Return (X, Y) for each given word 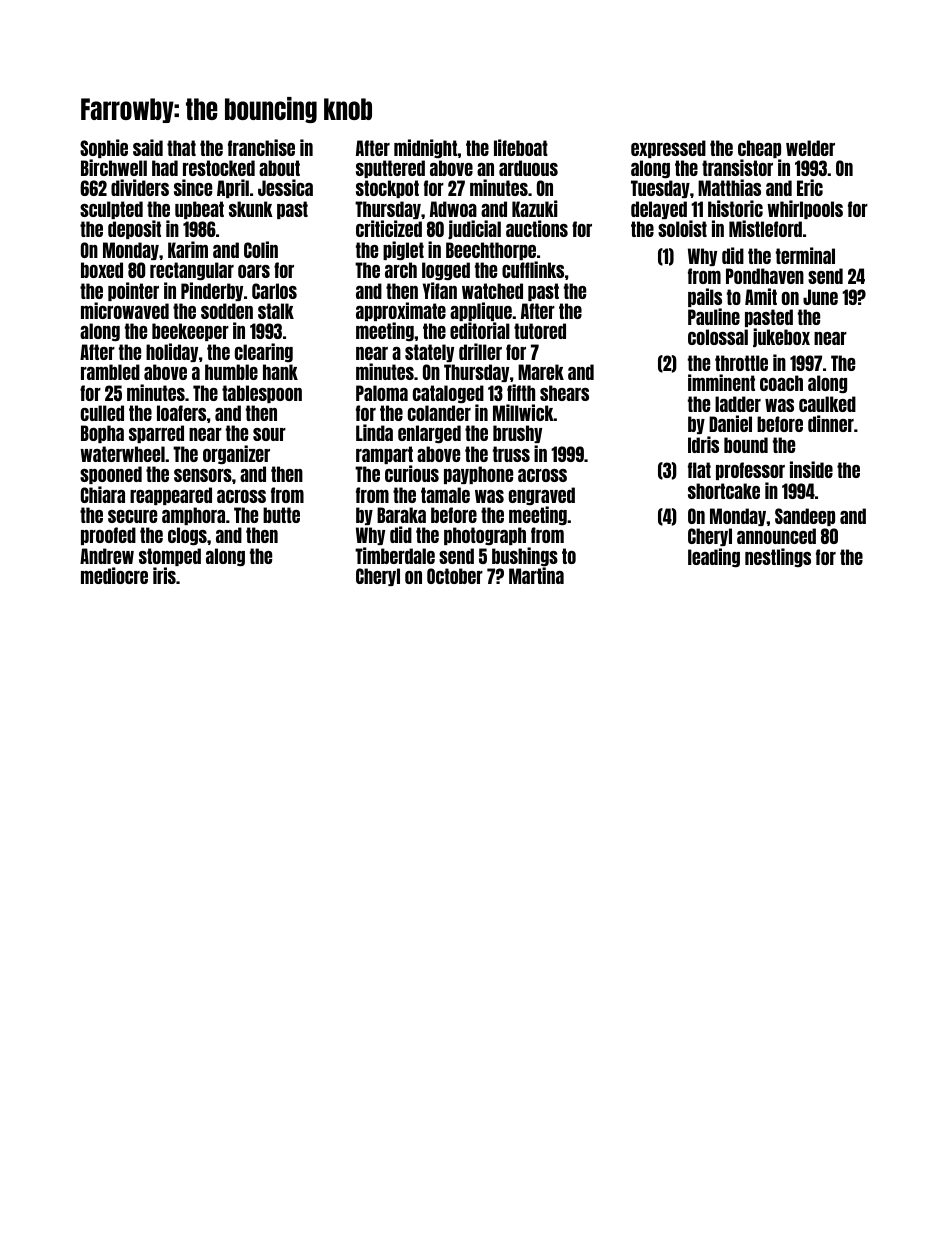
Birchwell (114, 167)
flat (699, 470)
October (455, 576)
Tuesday (660, 189)
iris (164, 575)
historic (735, 208)
